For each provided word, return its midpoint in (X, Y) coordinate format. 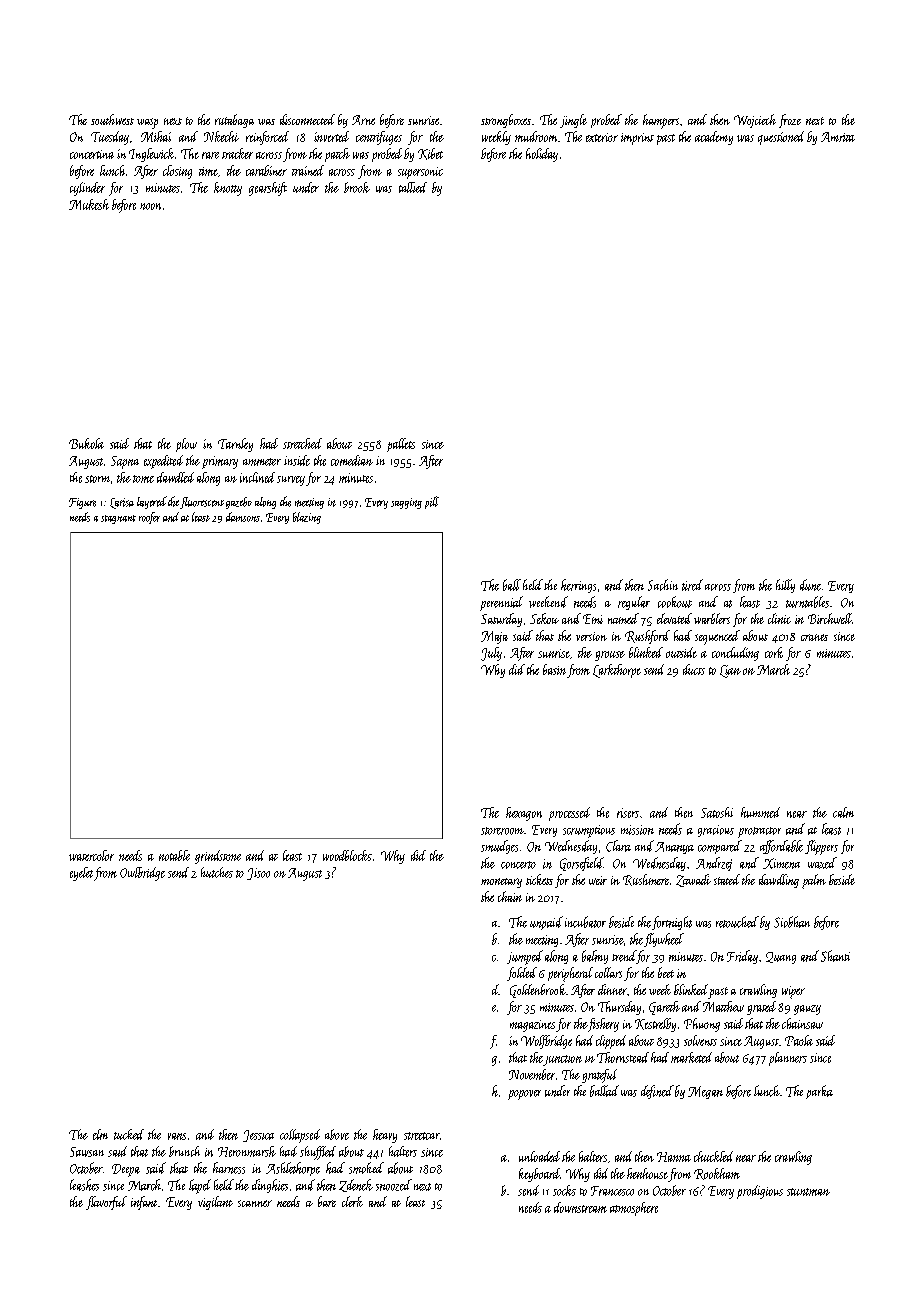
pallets (401, 445)
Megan (705, 1092)
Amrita (838, 137)
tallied (413, 187)
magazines (532, 1026)
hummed (760, 812)
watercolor (91, 855)
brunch (184, 1151)
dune (810, 585)
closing (177, 172)
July (491, 654)
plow (186, 445)
